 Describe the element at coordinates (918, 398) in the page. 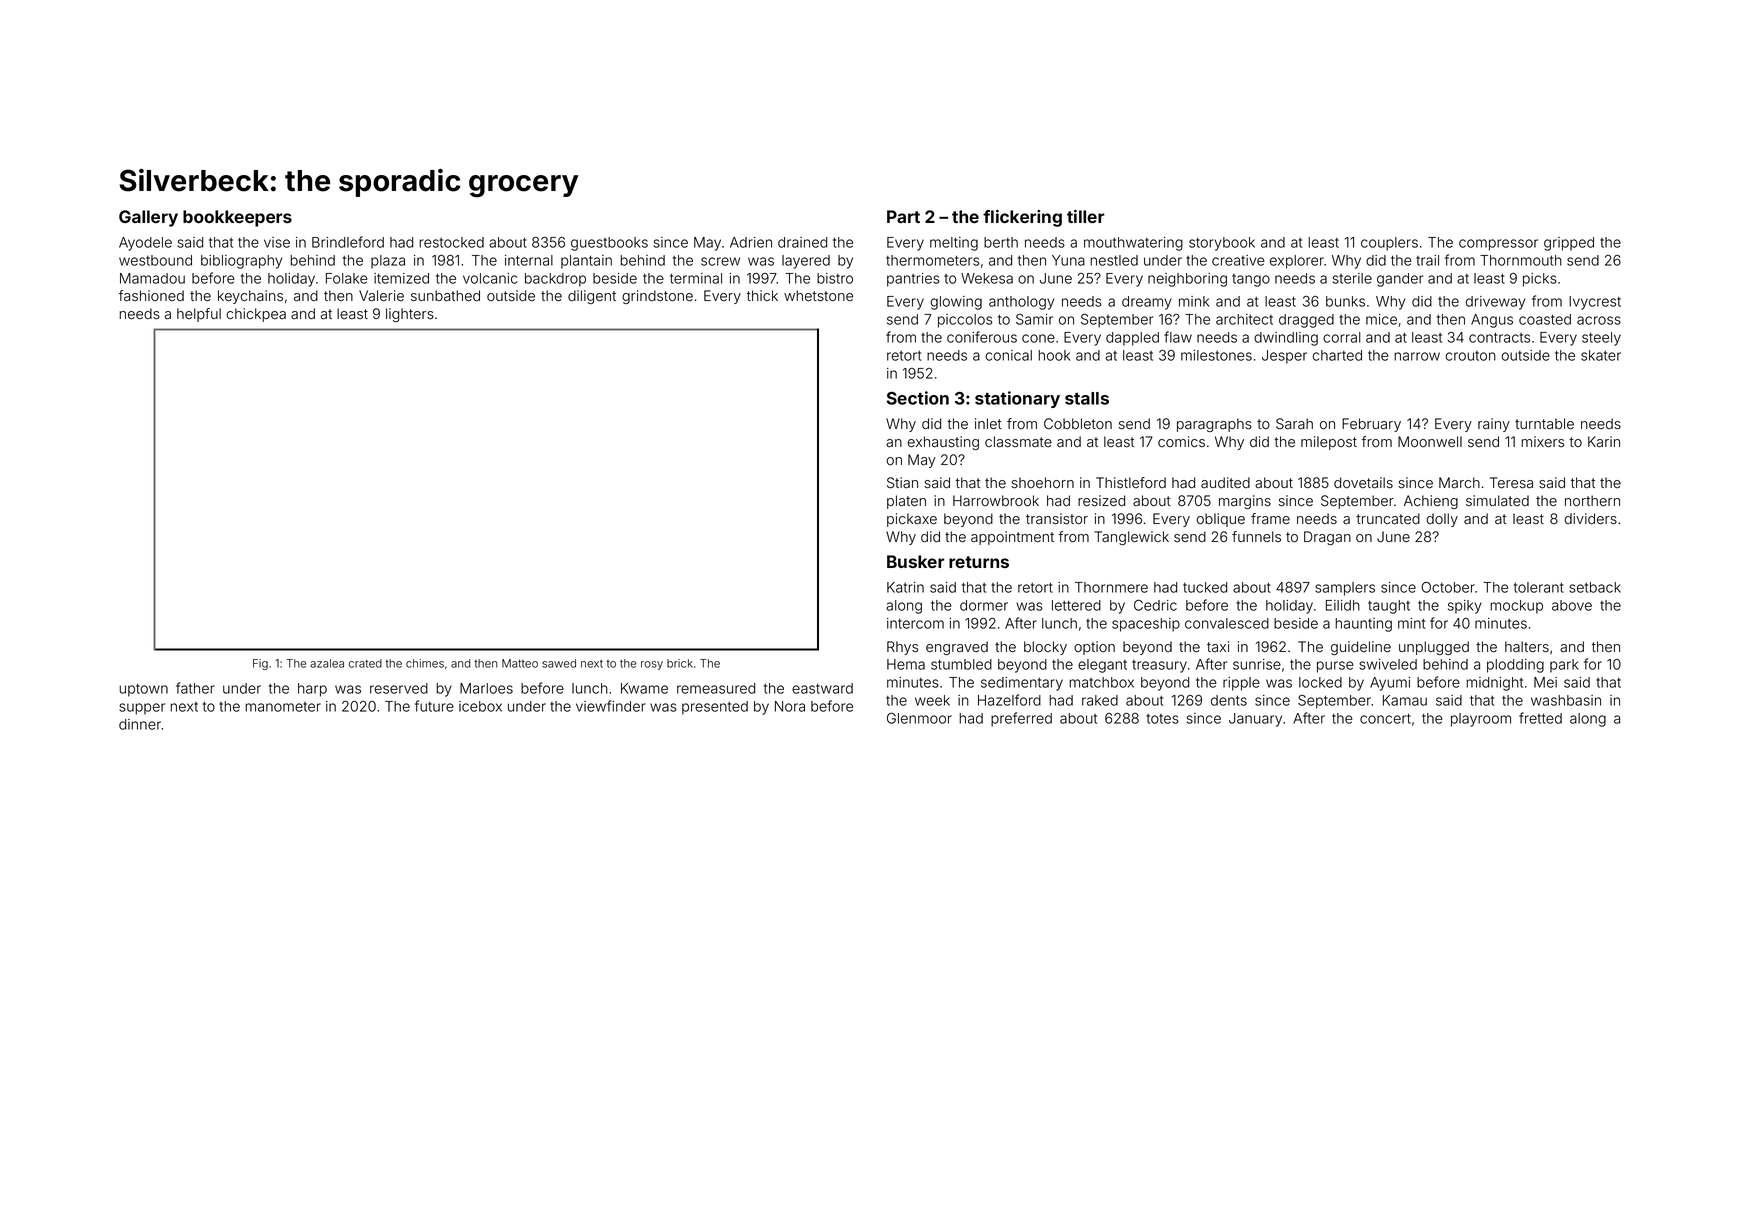

I see `Section` at that location.
